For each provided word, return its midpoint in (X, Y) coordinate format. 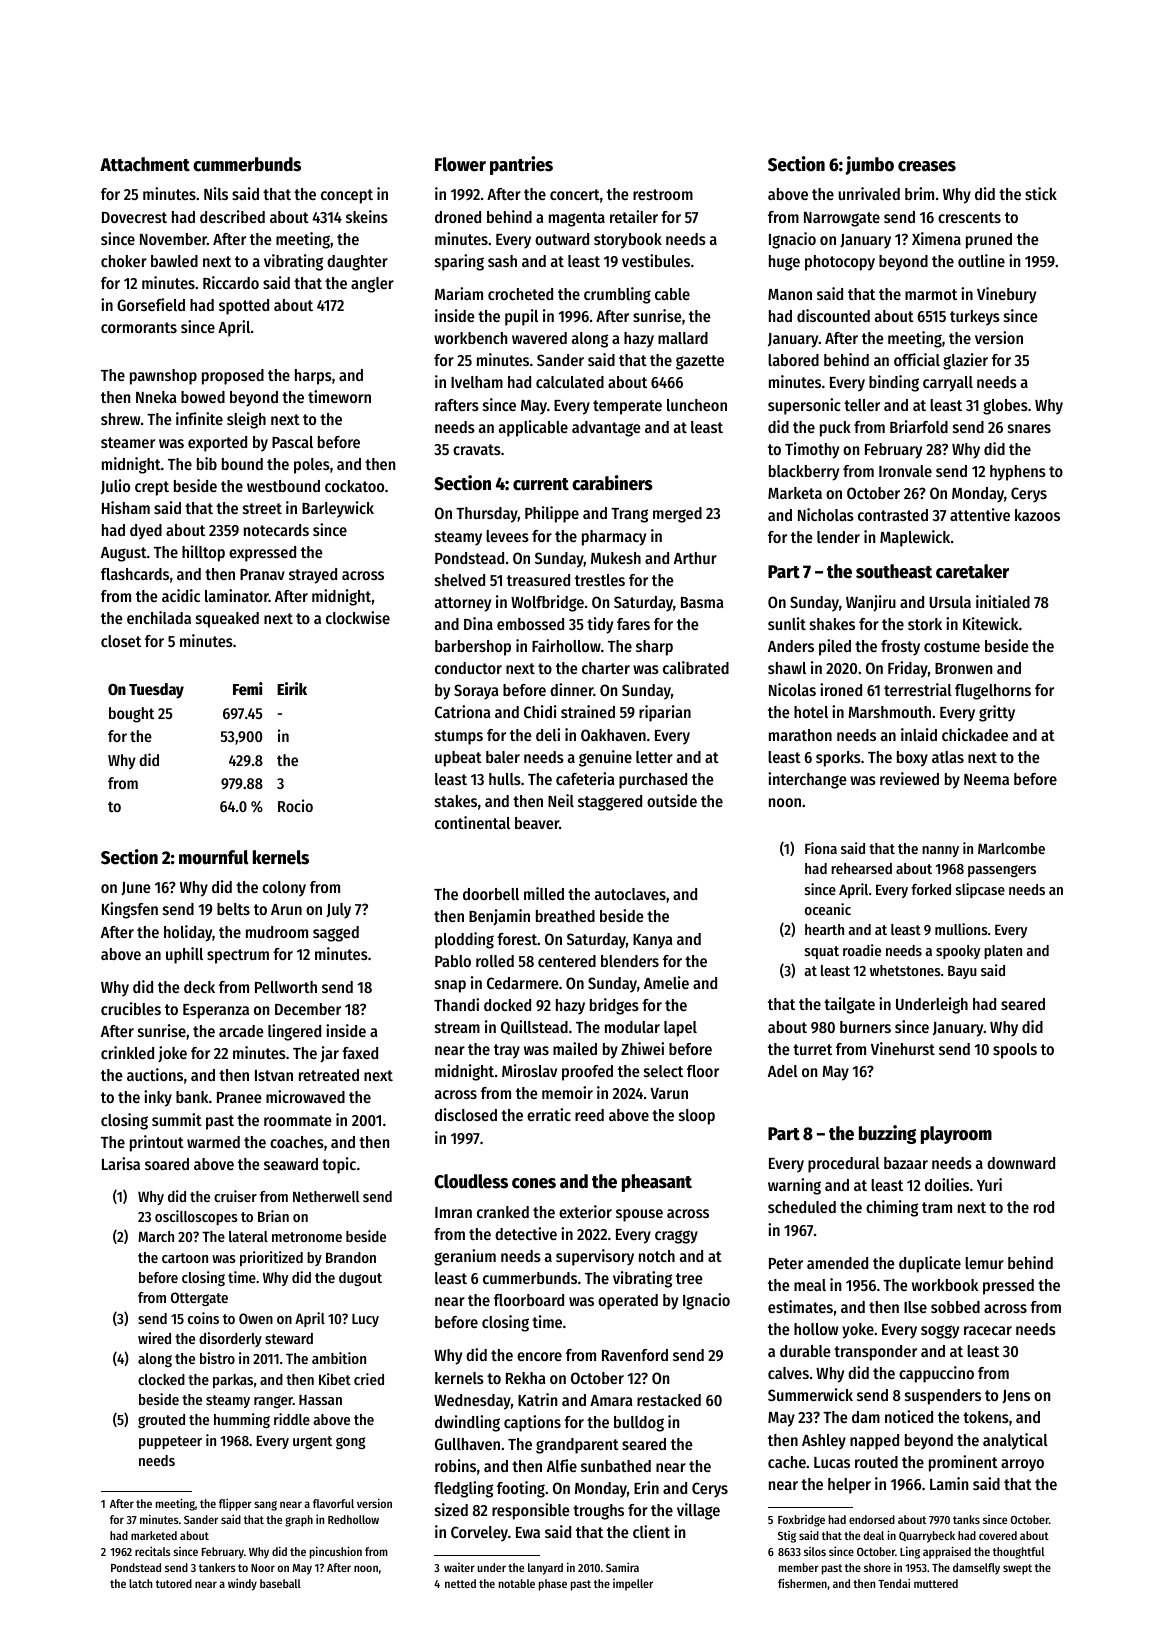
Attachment (145, 164)
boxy (912, 759)
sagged (336, 934)
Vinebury (1006, 295)
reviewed (909, 778)
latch (140, 1583)
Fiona (821, 848)
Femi (248, 689)
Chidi (540, 711)
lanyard (545, 1569)
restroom (663, 194)
